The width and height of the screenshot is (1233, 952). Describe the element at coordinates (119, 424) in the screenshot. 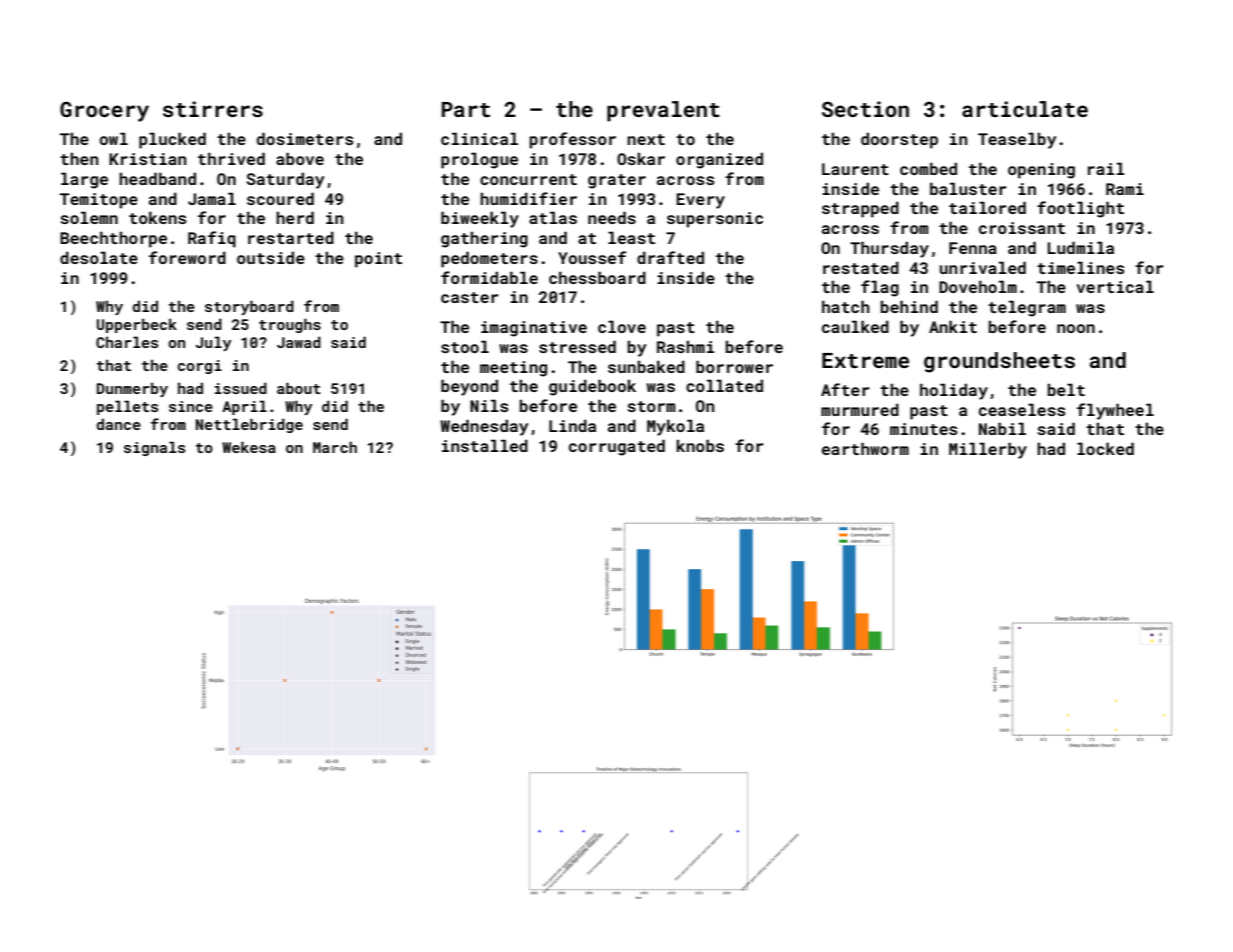

I see `dance` at that location.
